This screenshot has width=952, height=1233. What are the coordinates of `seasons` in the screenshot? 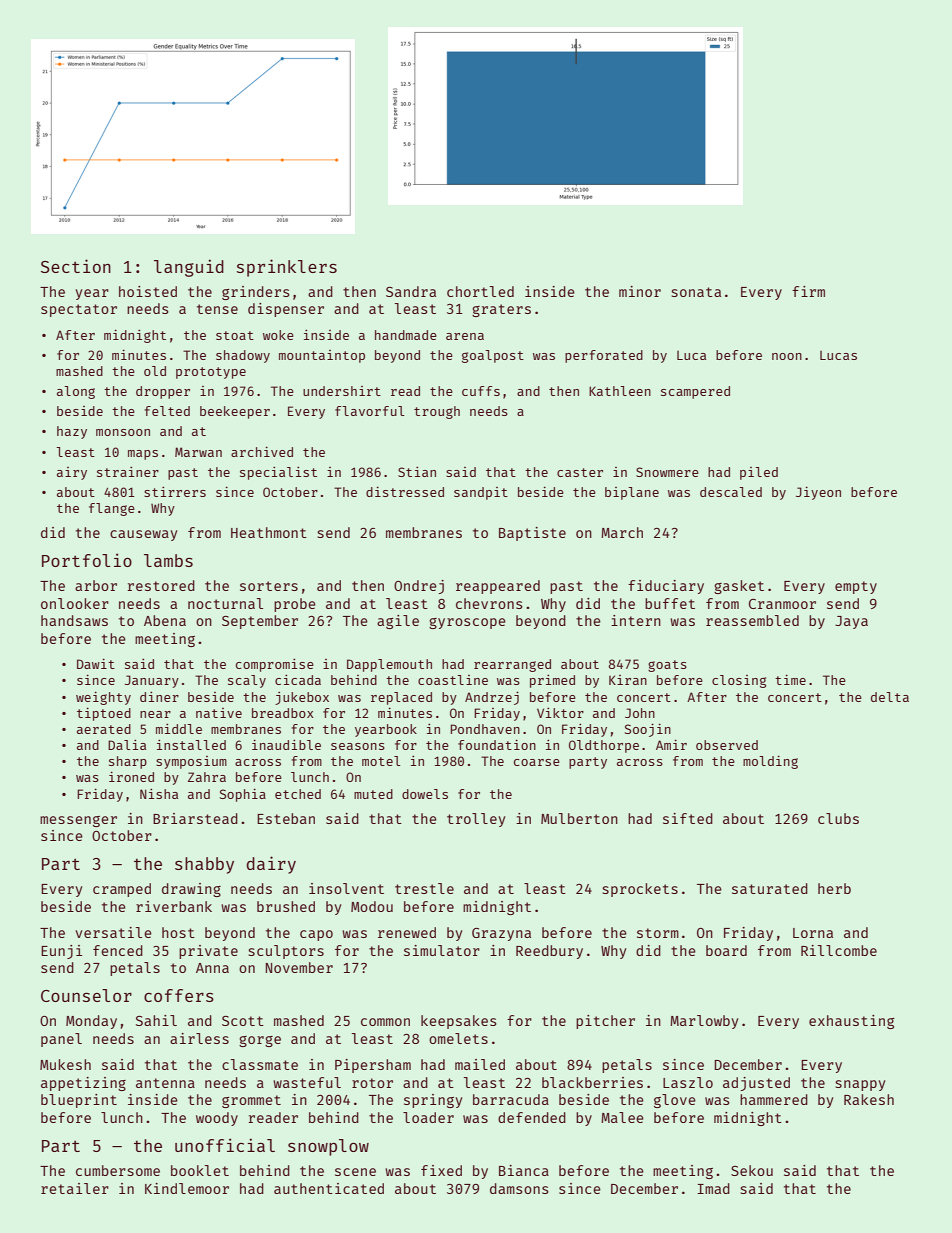 It's located at (358, 746).
